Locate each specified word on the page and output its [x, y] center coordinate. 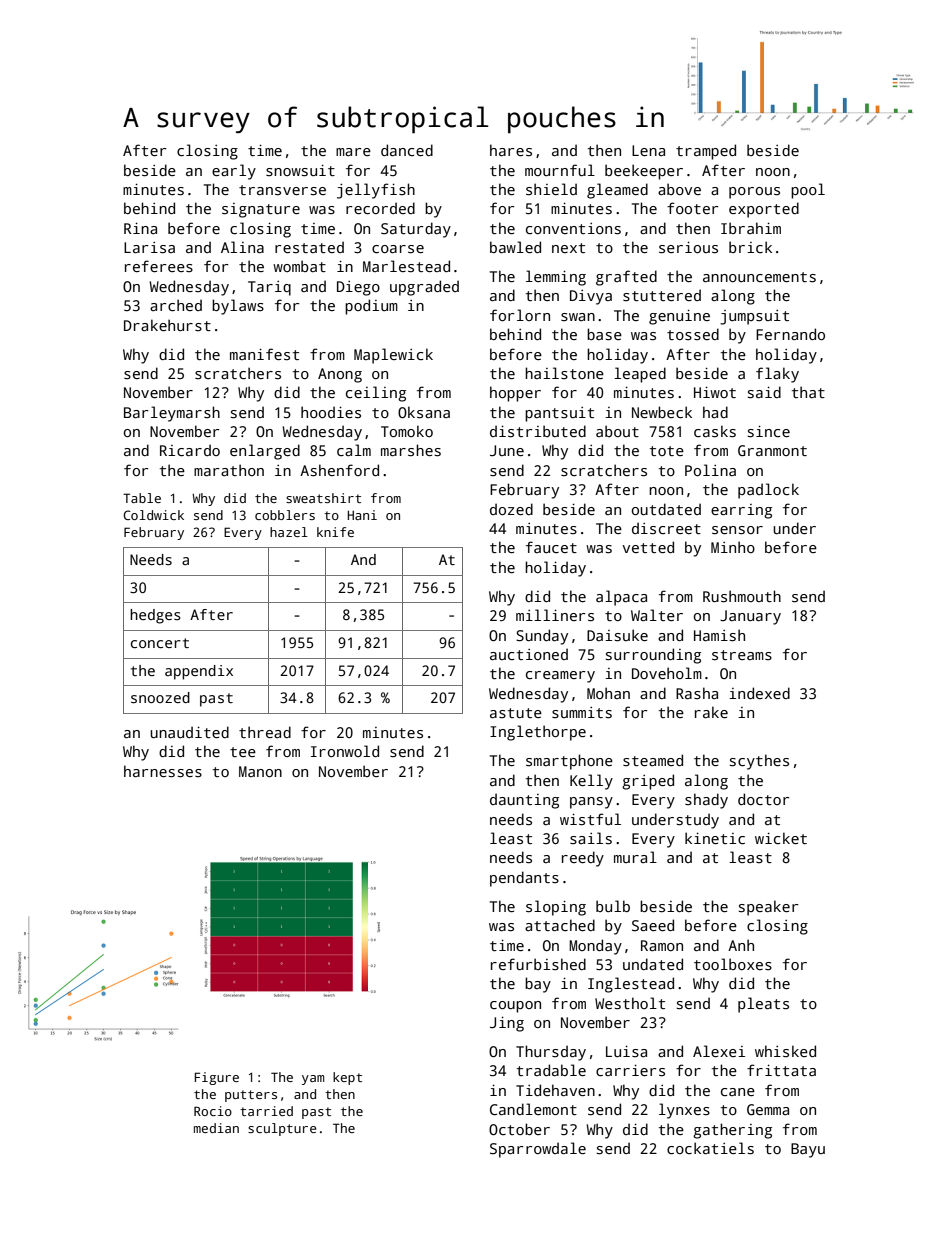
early [234, 172]
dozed [511, 509]
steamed [653, 760]
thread [265, 732]
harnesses [163, 771]
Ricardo [190, 450]
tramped [706, 152]
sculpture [282, 1129]
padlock [768, 491]
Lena [648, 150]
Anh [741, 945]
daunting [524, 801]
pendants [524, 879]
